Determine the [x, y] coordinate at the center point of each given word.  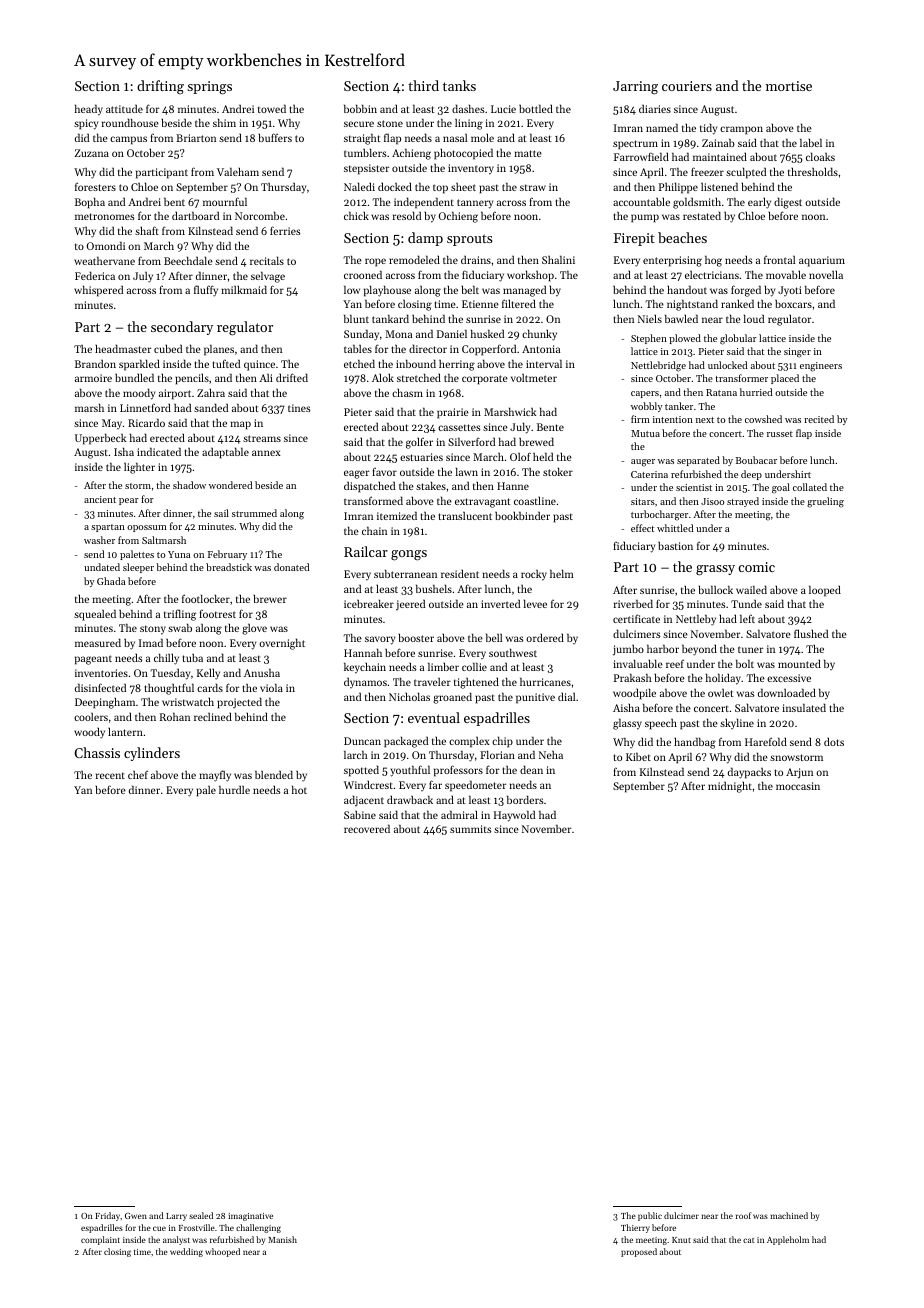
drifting [160, 87]
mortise [789, 86]
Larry [176, 1217]
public [650, 1216]
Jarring [635, 88]
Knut [681, 1240]
